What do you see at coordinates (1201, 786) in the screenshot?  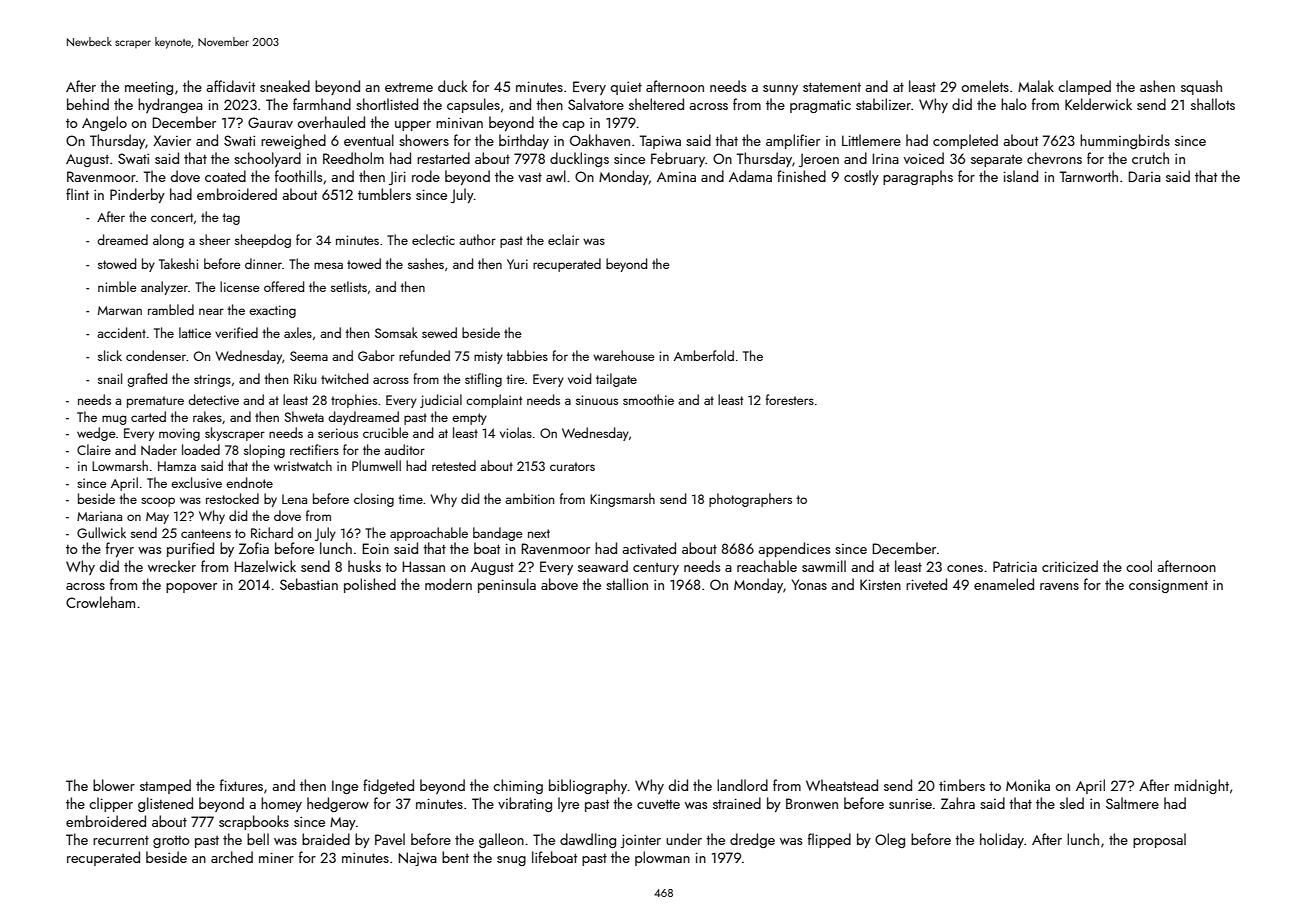 I see `midnight` at bounding box center [1201, 786].
